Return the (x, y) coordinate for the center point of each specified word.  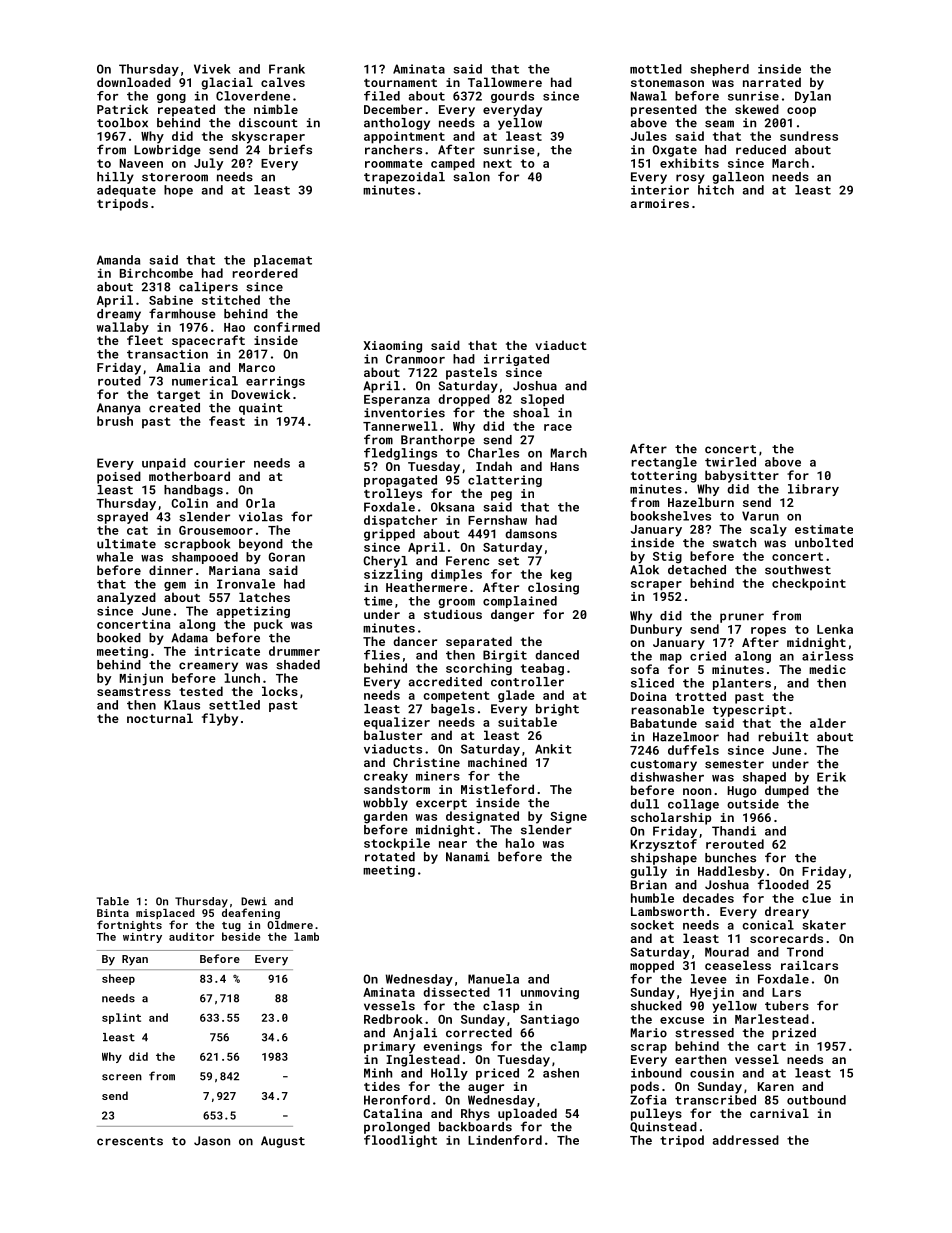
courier (219, 463)
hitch (716, 190)
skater (824, 925)
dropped (464, 400)
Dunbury (656, 630)
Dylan (813, 97)
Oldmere (290, 925)
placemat (283, 261)
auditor (191, 936)
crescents (130, 1141)
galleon (738, 178)
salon (471, 177)
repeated (186, 110)
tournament (400, 83)
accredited (445, 682)
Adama (189, 638)
